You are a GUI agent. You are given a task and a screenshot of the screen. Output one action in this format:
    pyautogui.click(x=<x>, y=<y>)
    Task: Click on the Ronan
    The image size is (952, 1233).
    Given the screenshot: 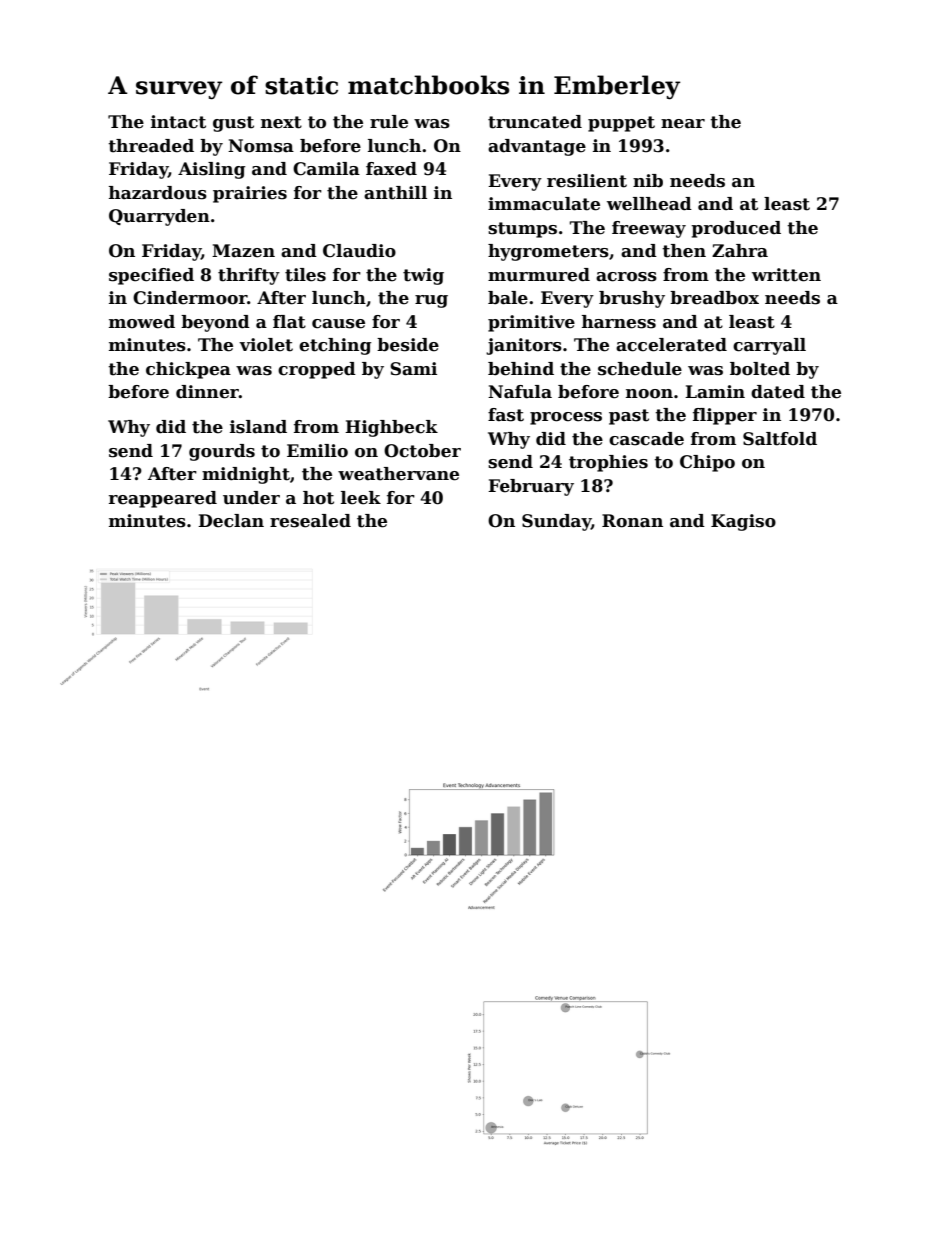 What is the action you would take?
    pyautogui.click(x=632, y=521)
